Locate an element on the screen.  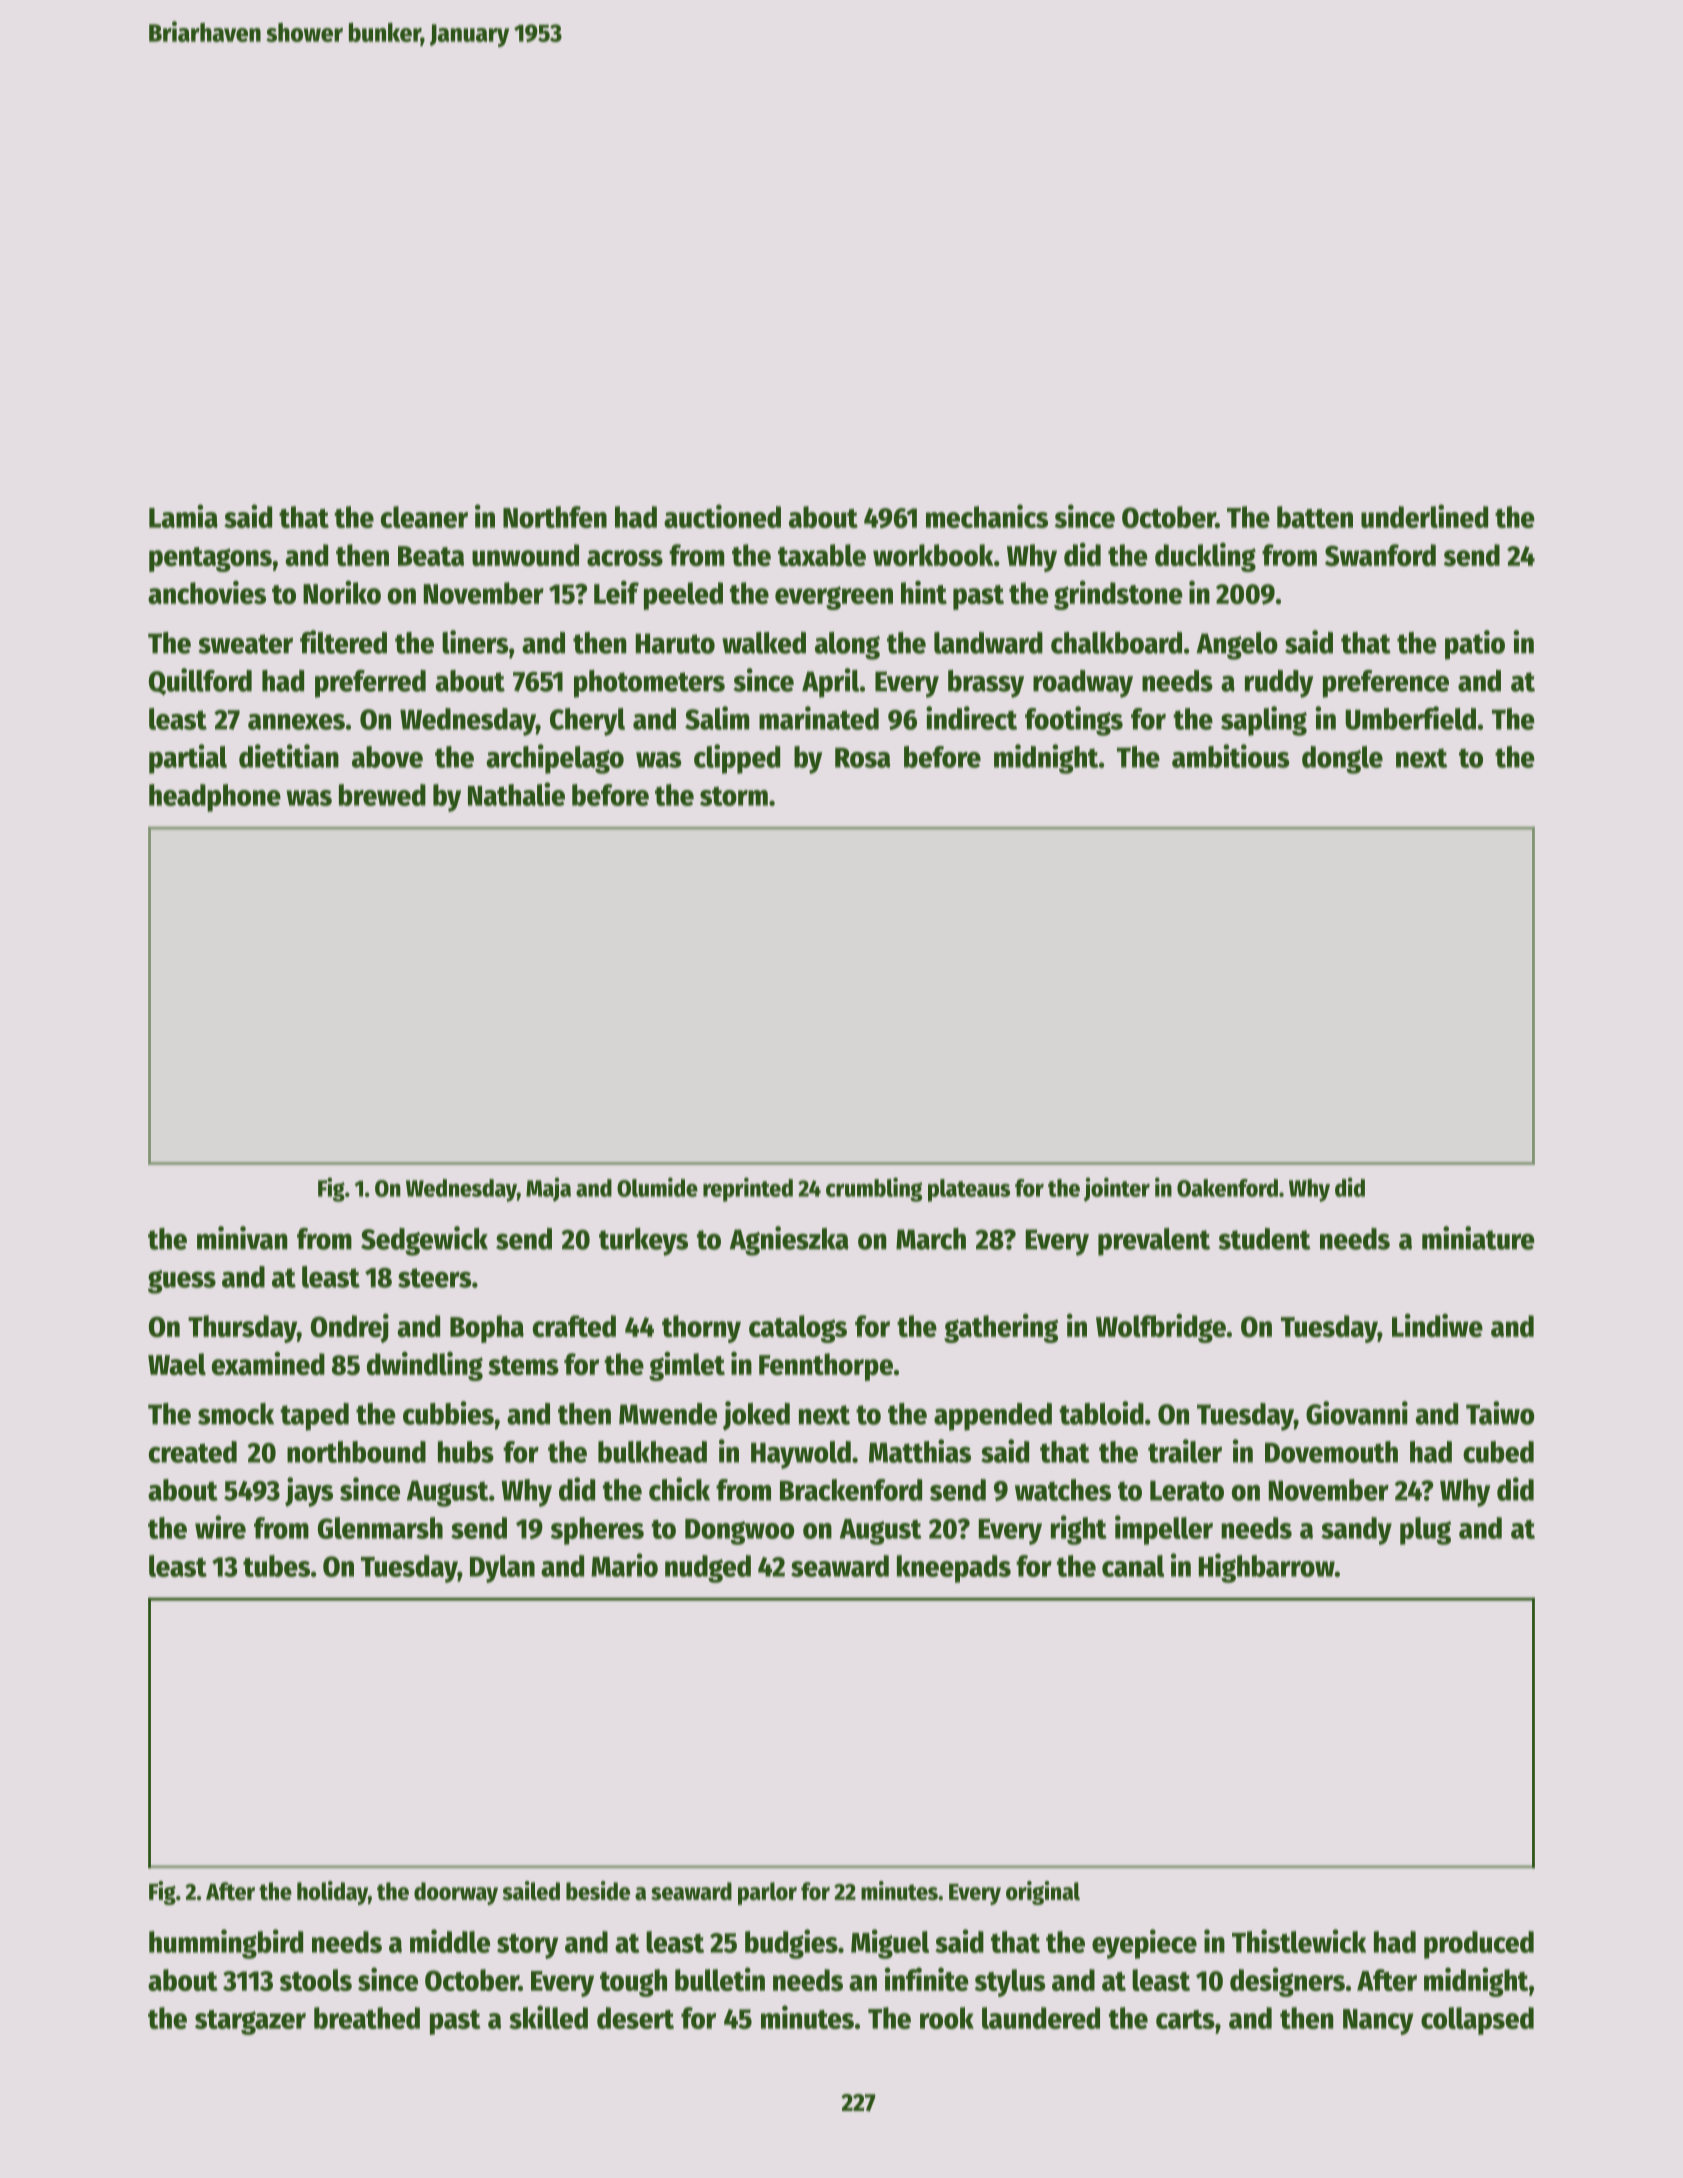
laundered is located at coordinates (1041, 2018).
